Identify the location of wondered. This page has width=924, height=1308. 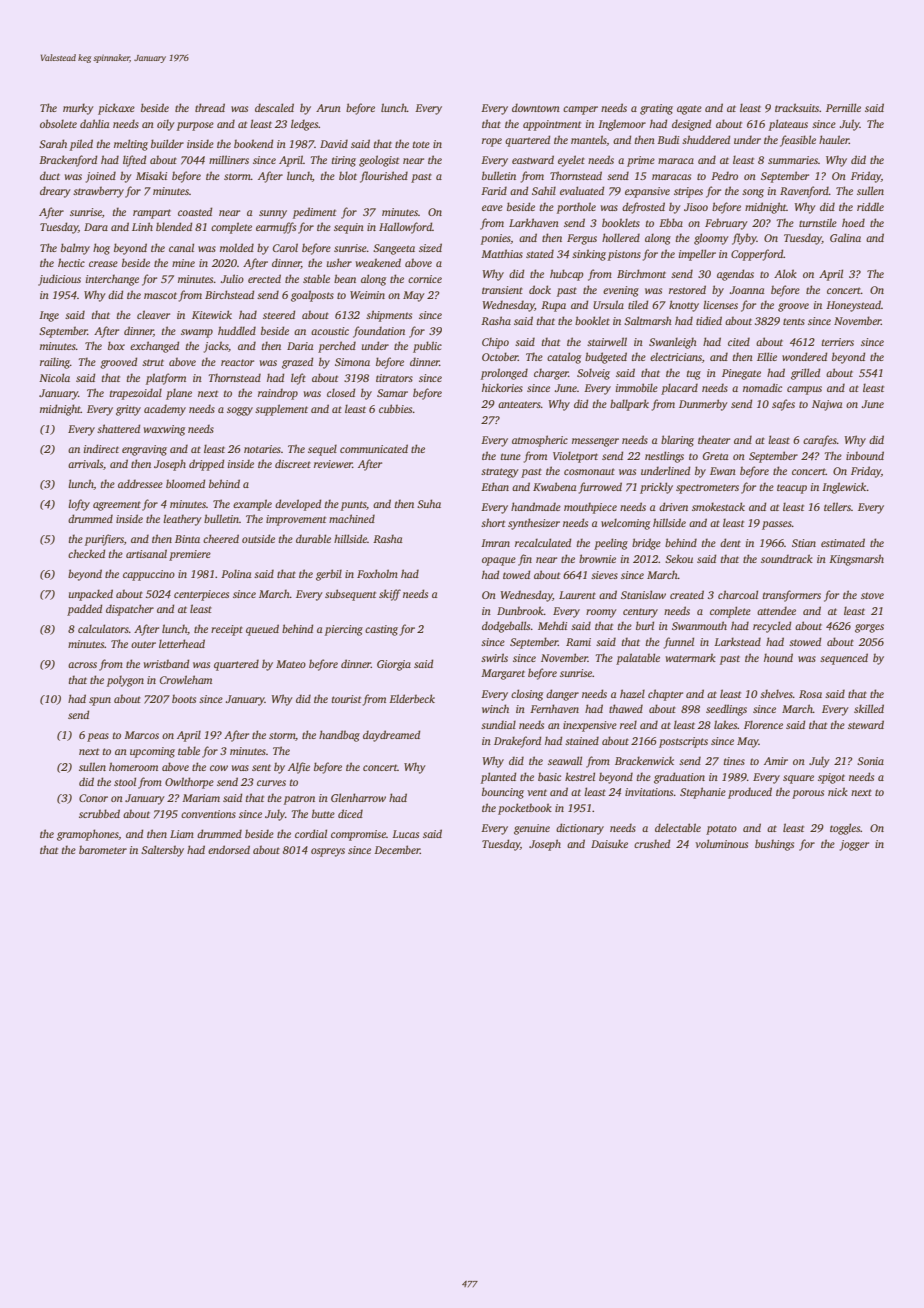
(804, 356).
